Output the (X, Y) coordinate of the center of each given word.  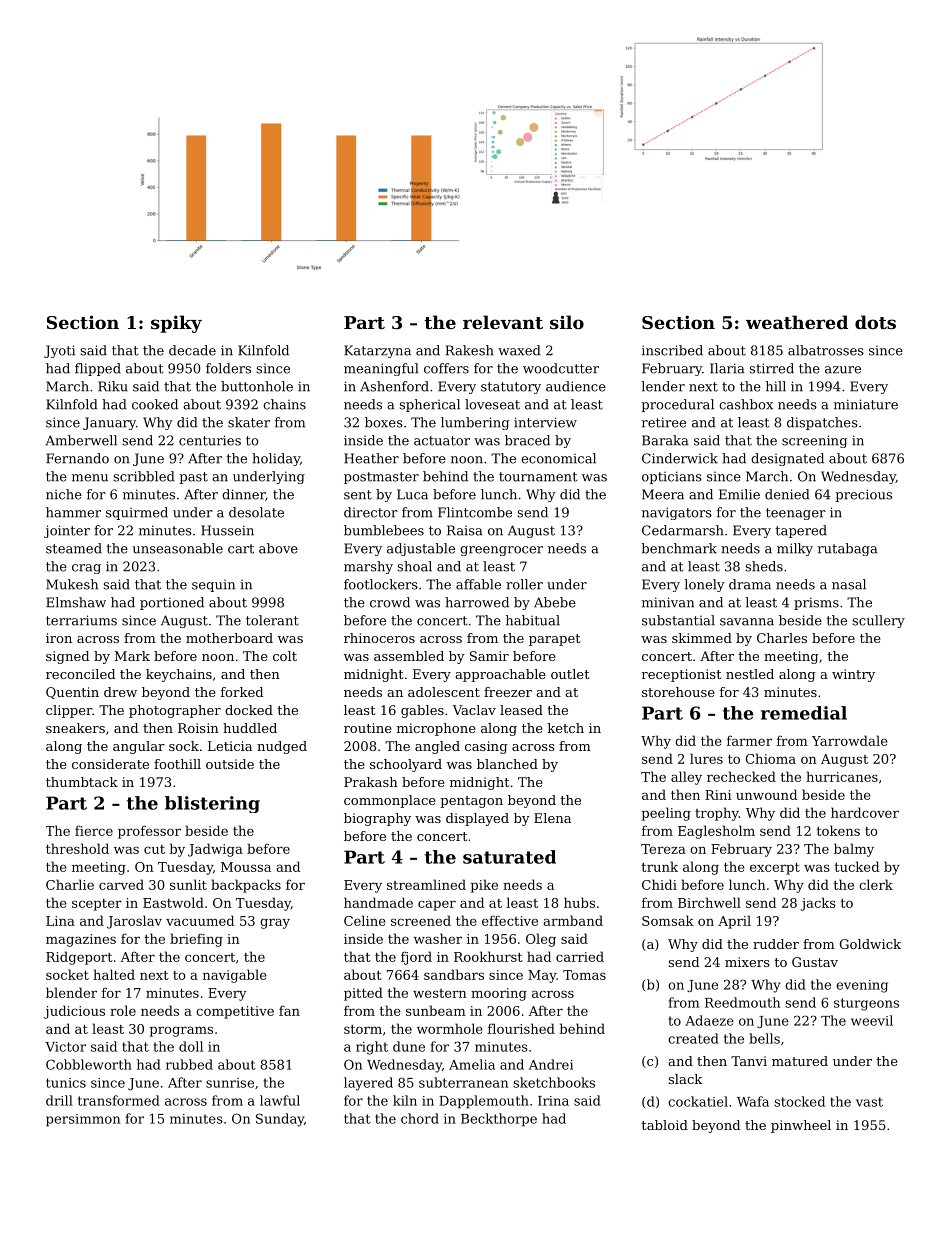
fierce (94, 830)
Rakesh (470, 350)
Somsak (668, 920)
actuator (442, 441)
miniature (866, 404)
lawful (280, 1100)
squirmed (137, 513)
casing (486, 747)
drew (120, 692)
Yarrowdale (850, 740)
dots (875, 322)
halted (114, 974)
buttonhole (257, 386)
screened (421, 920)
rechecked (741, 776)
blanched (507, 764)
